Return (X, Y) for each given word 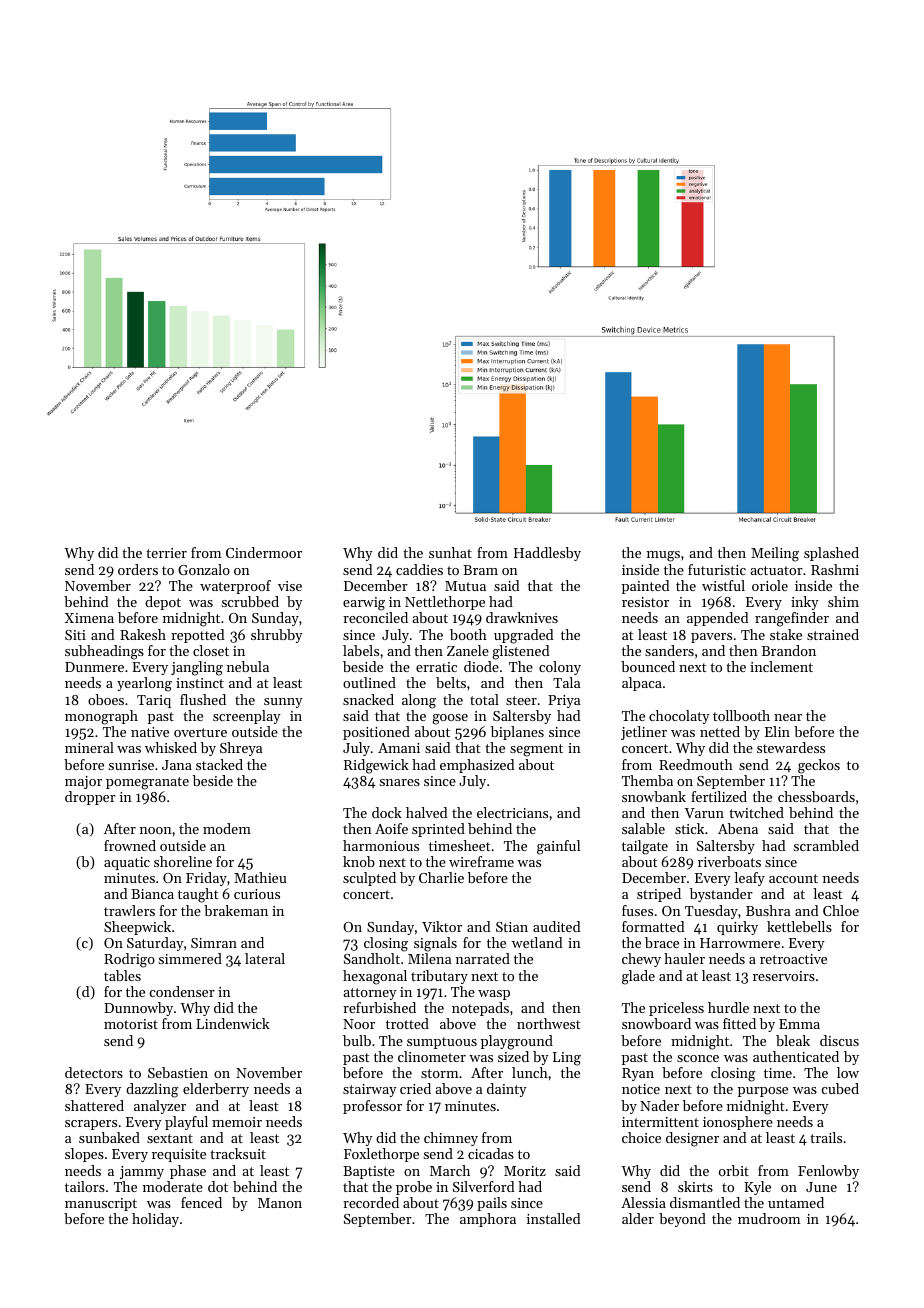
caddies (419, 569)
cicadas (491, 1153)
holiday (155, 1220)
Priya (564, 701)
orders (138, 569)
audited (557, 926)
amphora (488, 1220)
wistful (723, 585)
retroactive (793, 959)
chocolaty (679, 717)
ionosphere (738, 1123)
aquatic (127, 863)
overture (200, 732)
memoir (237, 1122)
